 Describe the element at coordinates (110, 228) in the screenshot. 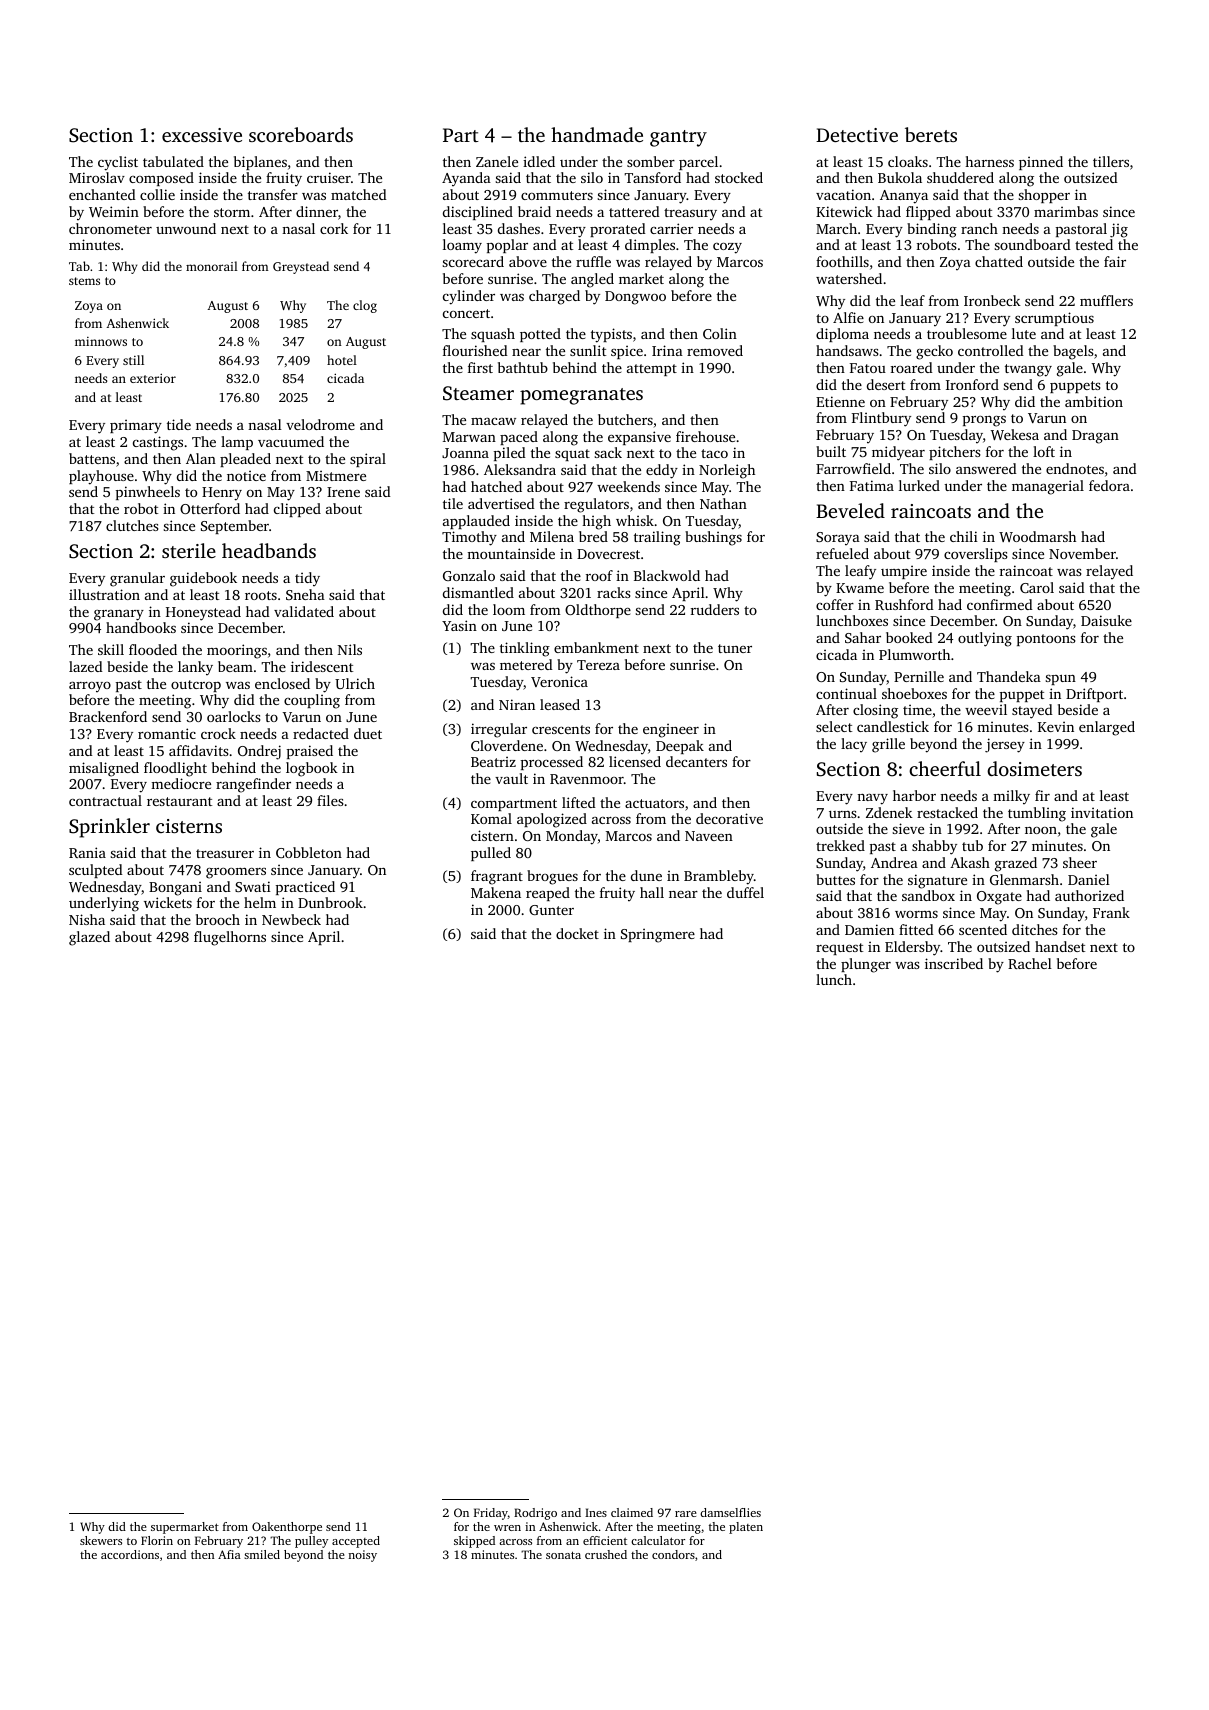

I see `chronometer` at that location.
